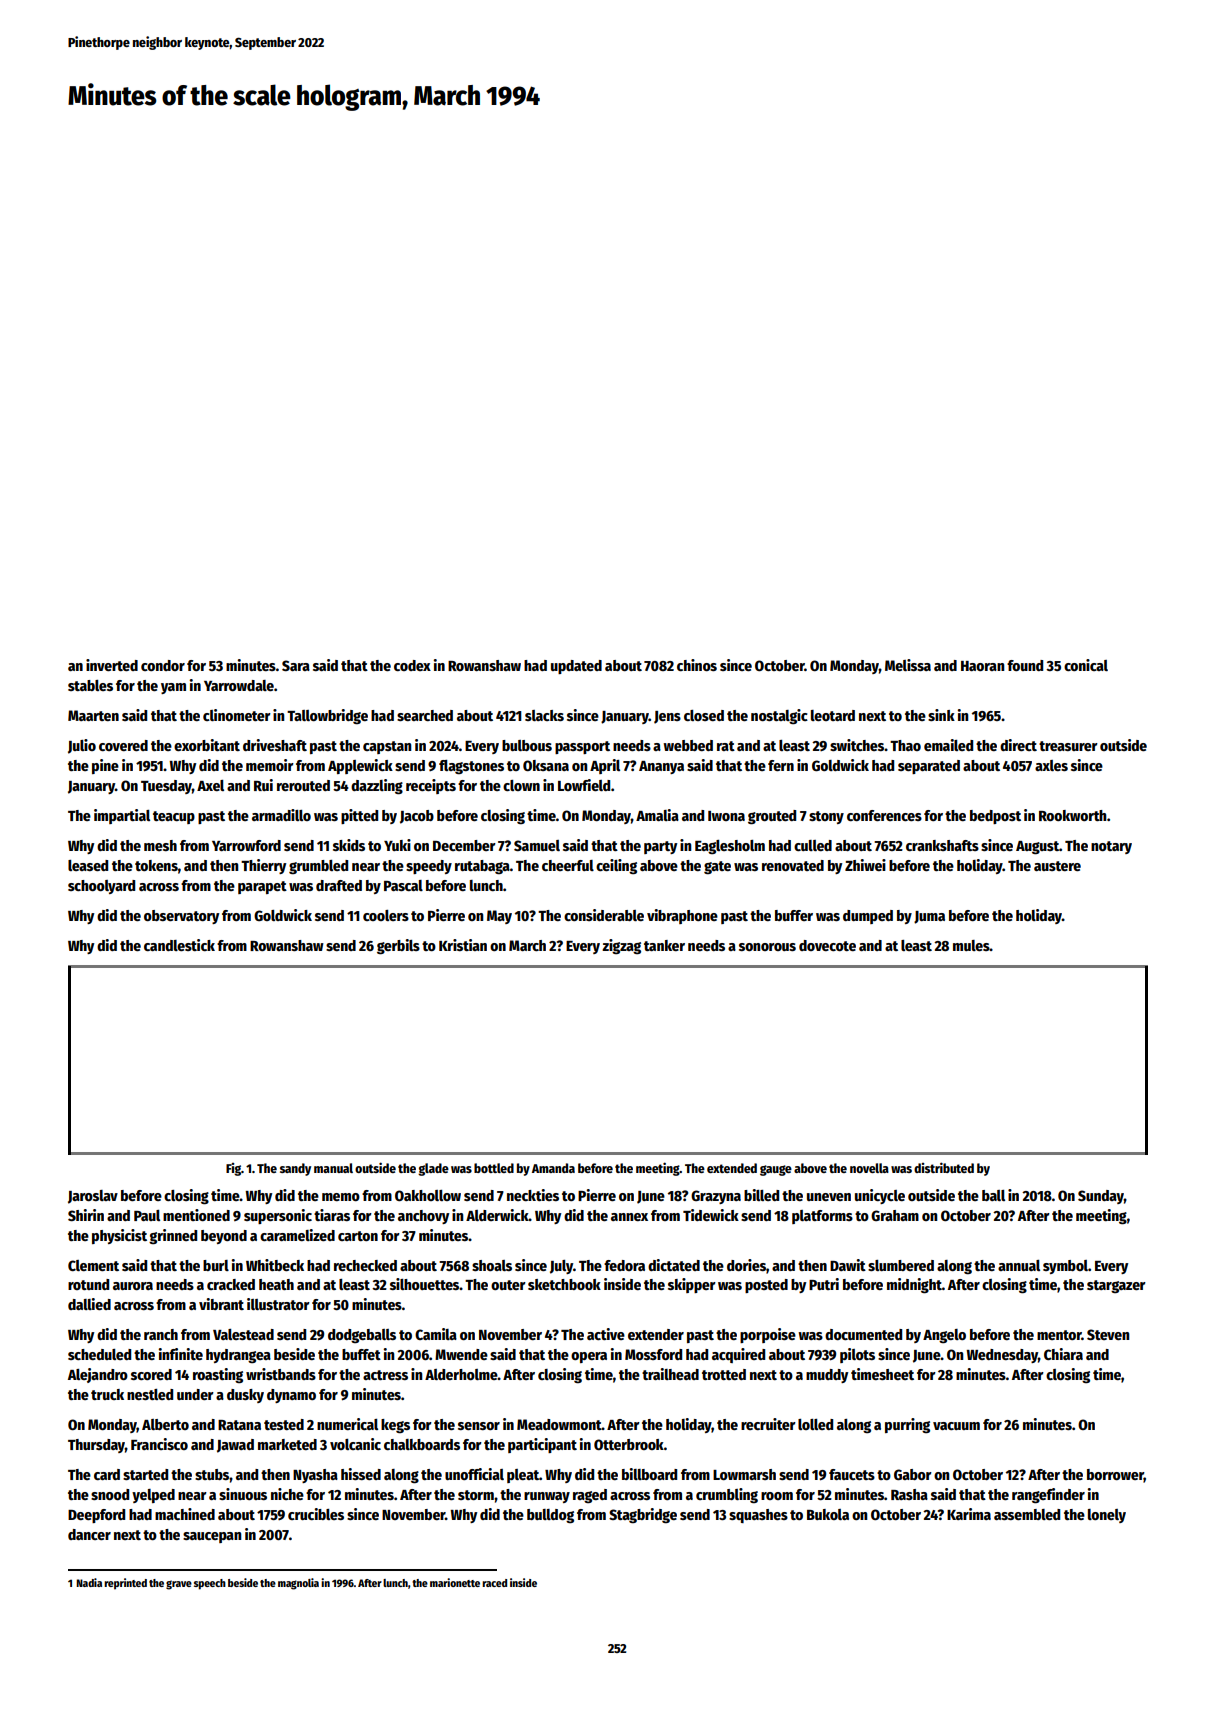  I want to click on Graham, so click(895, 1215).
